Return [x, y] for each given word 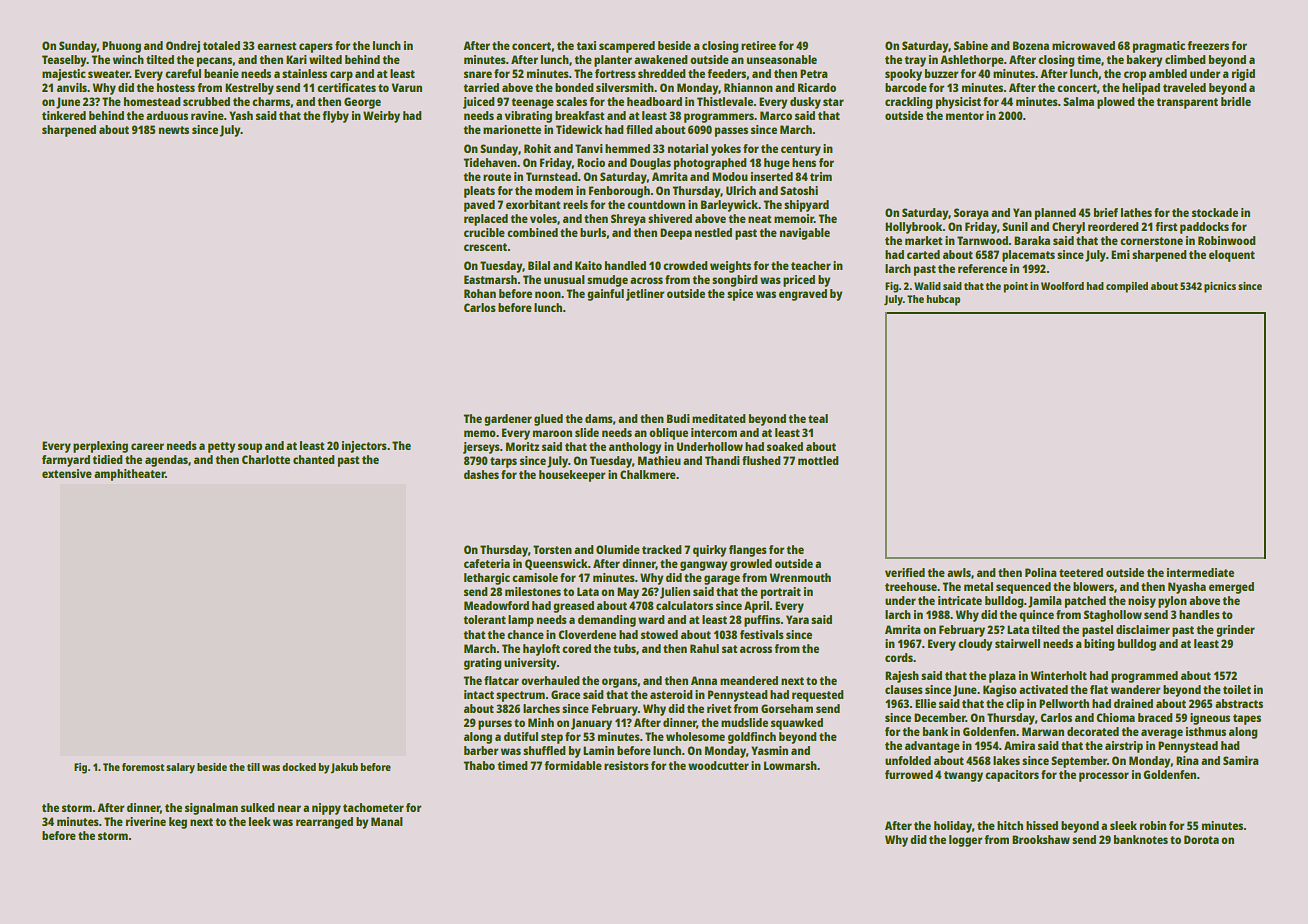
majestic [64, 75]
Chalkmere [648, 474]
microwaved [1083, 45]
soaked [785, 446]
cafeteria [487, 563]
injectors [364, 447]
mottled [818, 460]
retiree [758, 45]
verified [905, 572]
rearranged [324, 823]
